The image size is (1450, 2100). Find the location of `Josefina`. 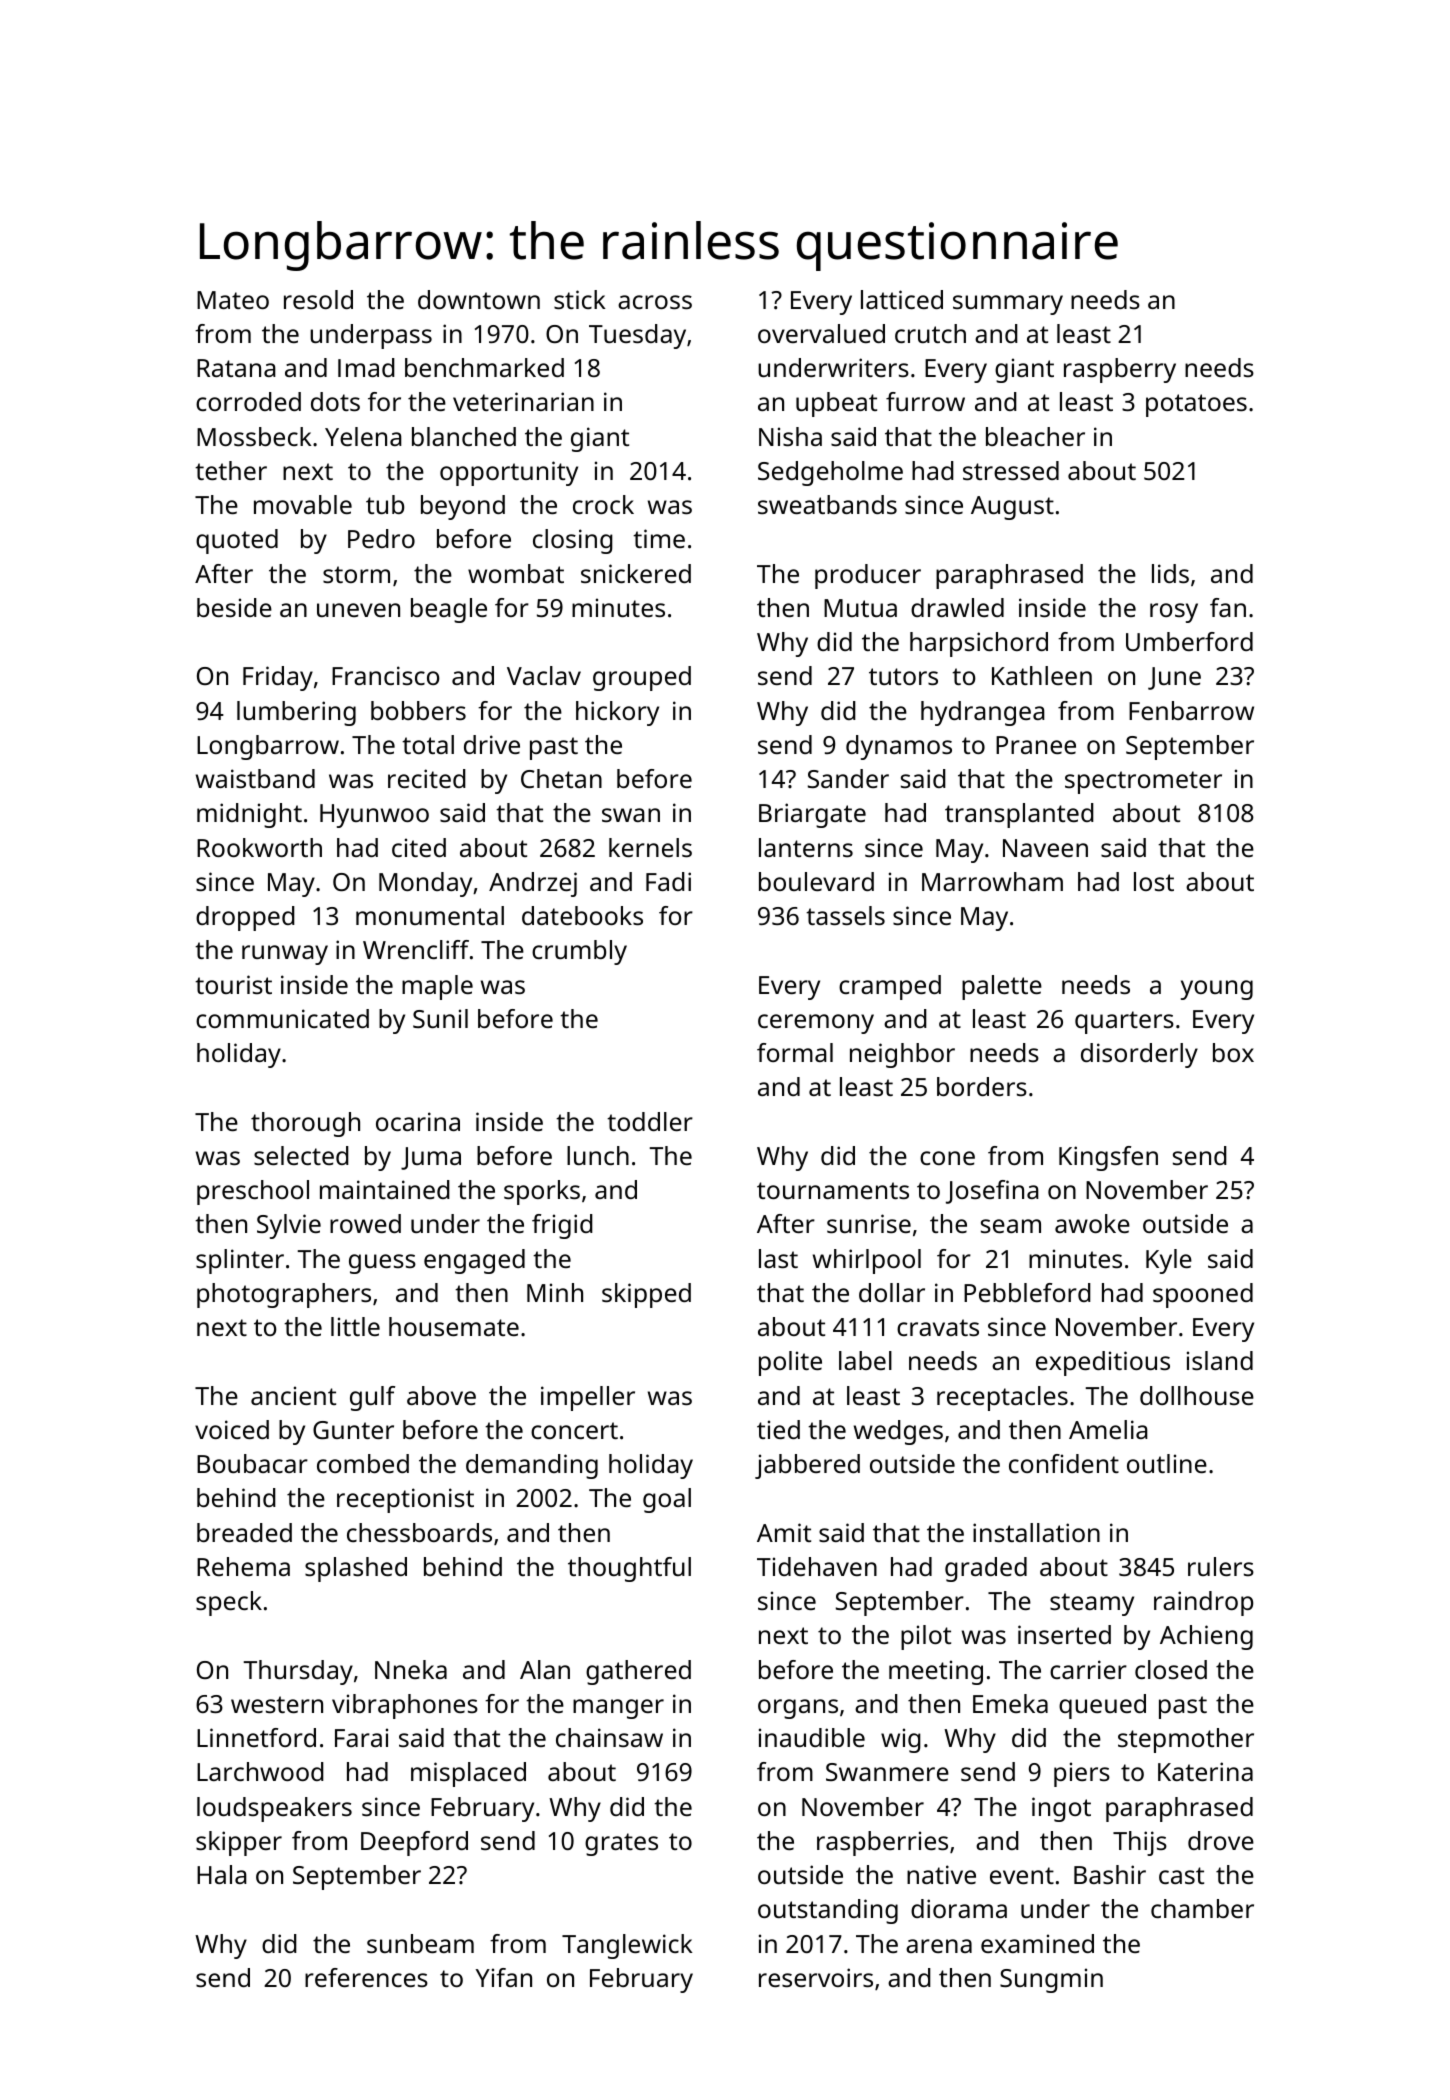

Josefina is located at coordinates (992, 1192).
